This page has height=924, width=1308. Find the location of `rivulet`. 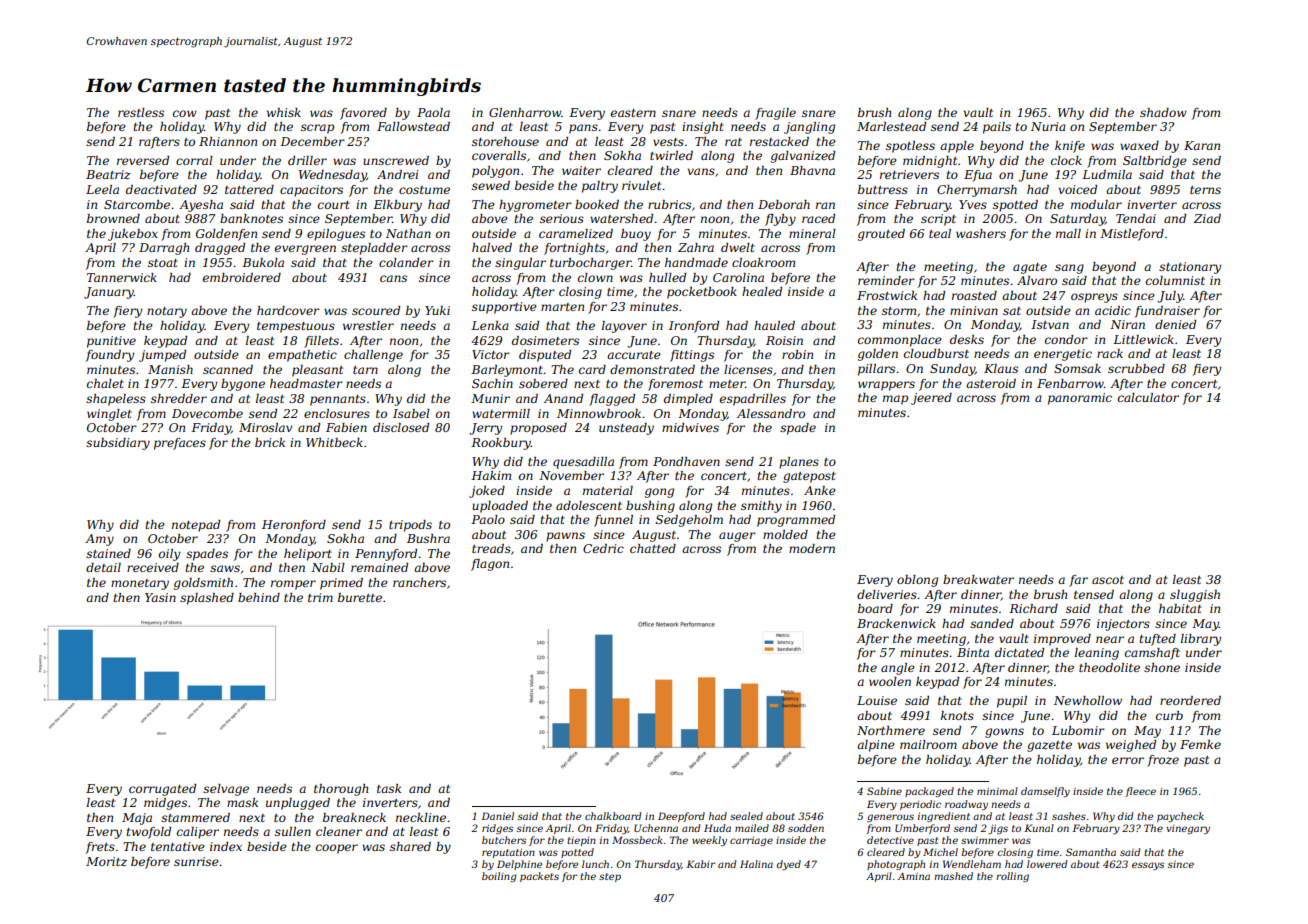

rivulet is located at coordinates (641, 185).
